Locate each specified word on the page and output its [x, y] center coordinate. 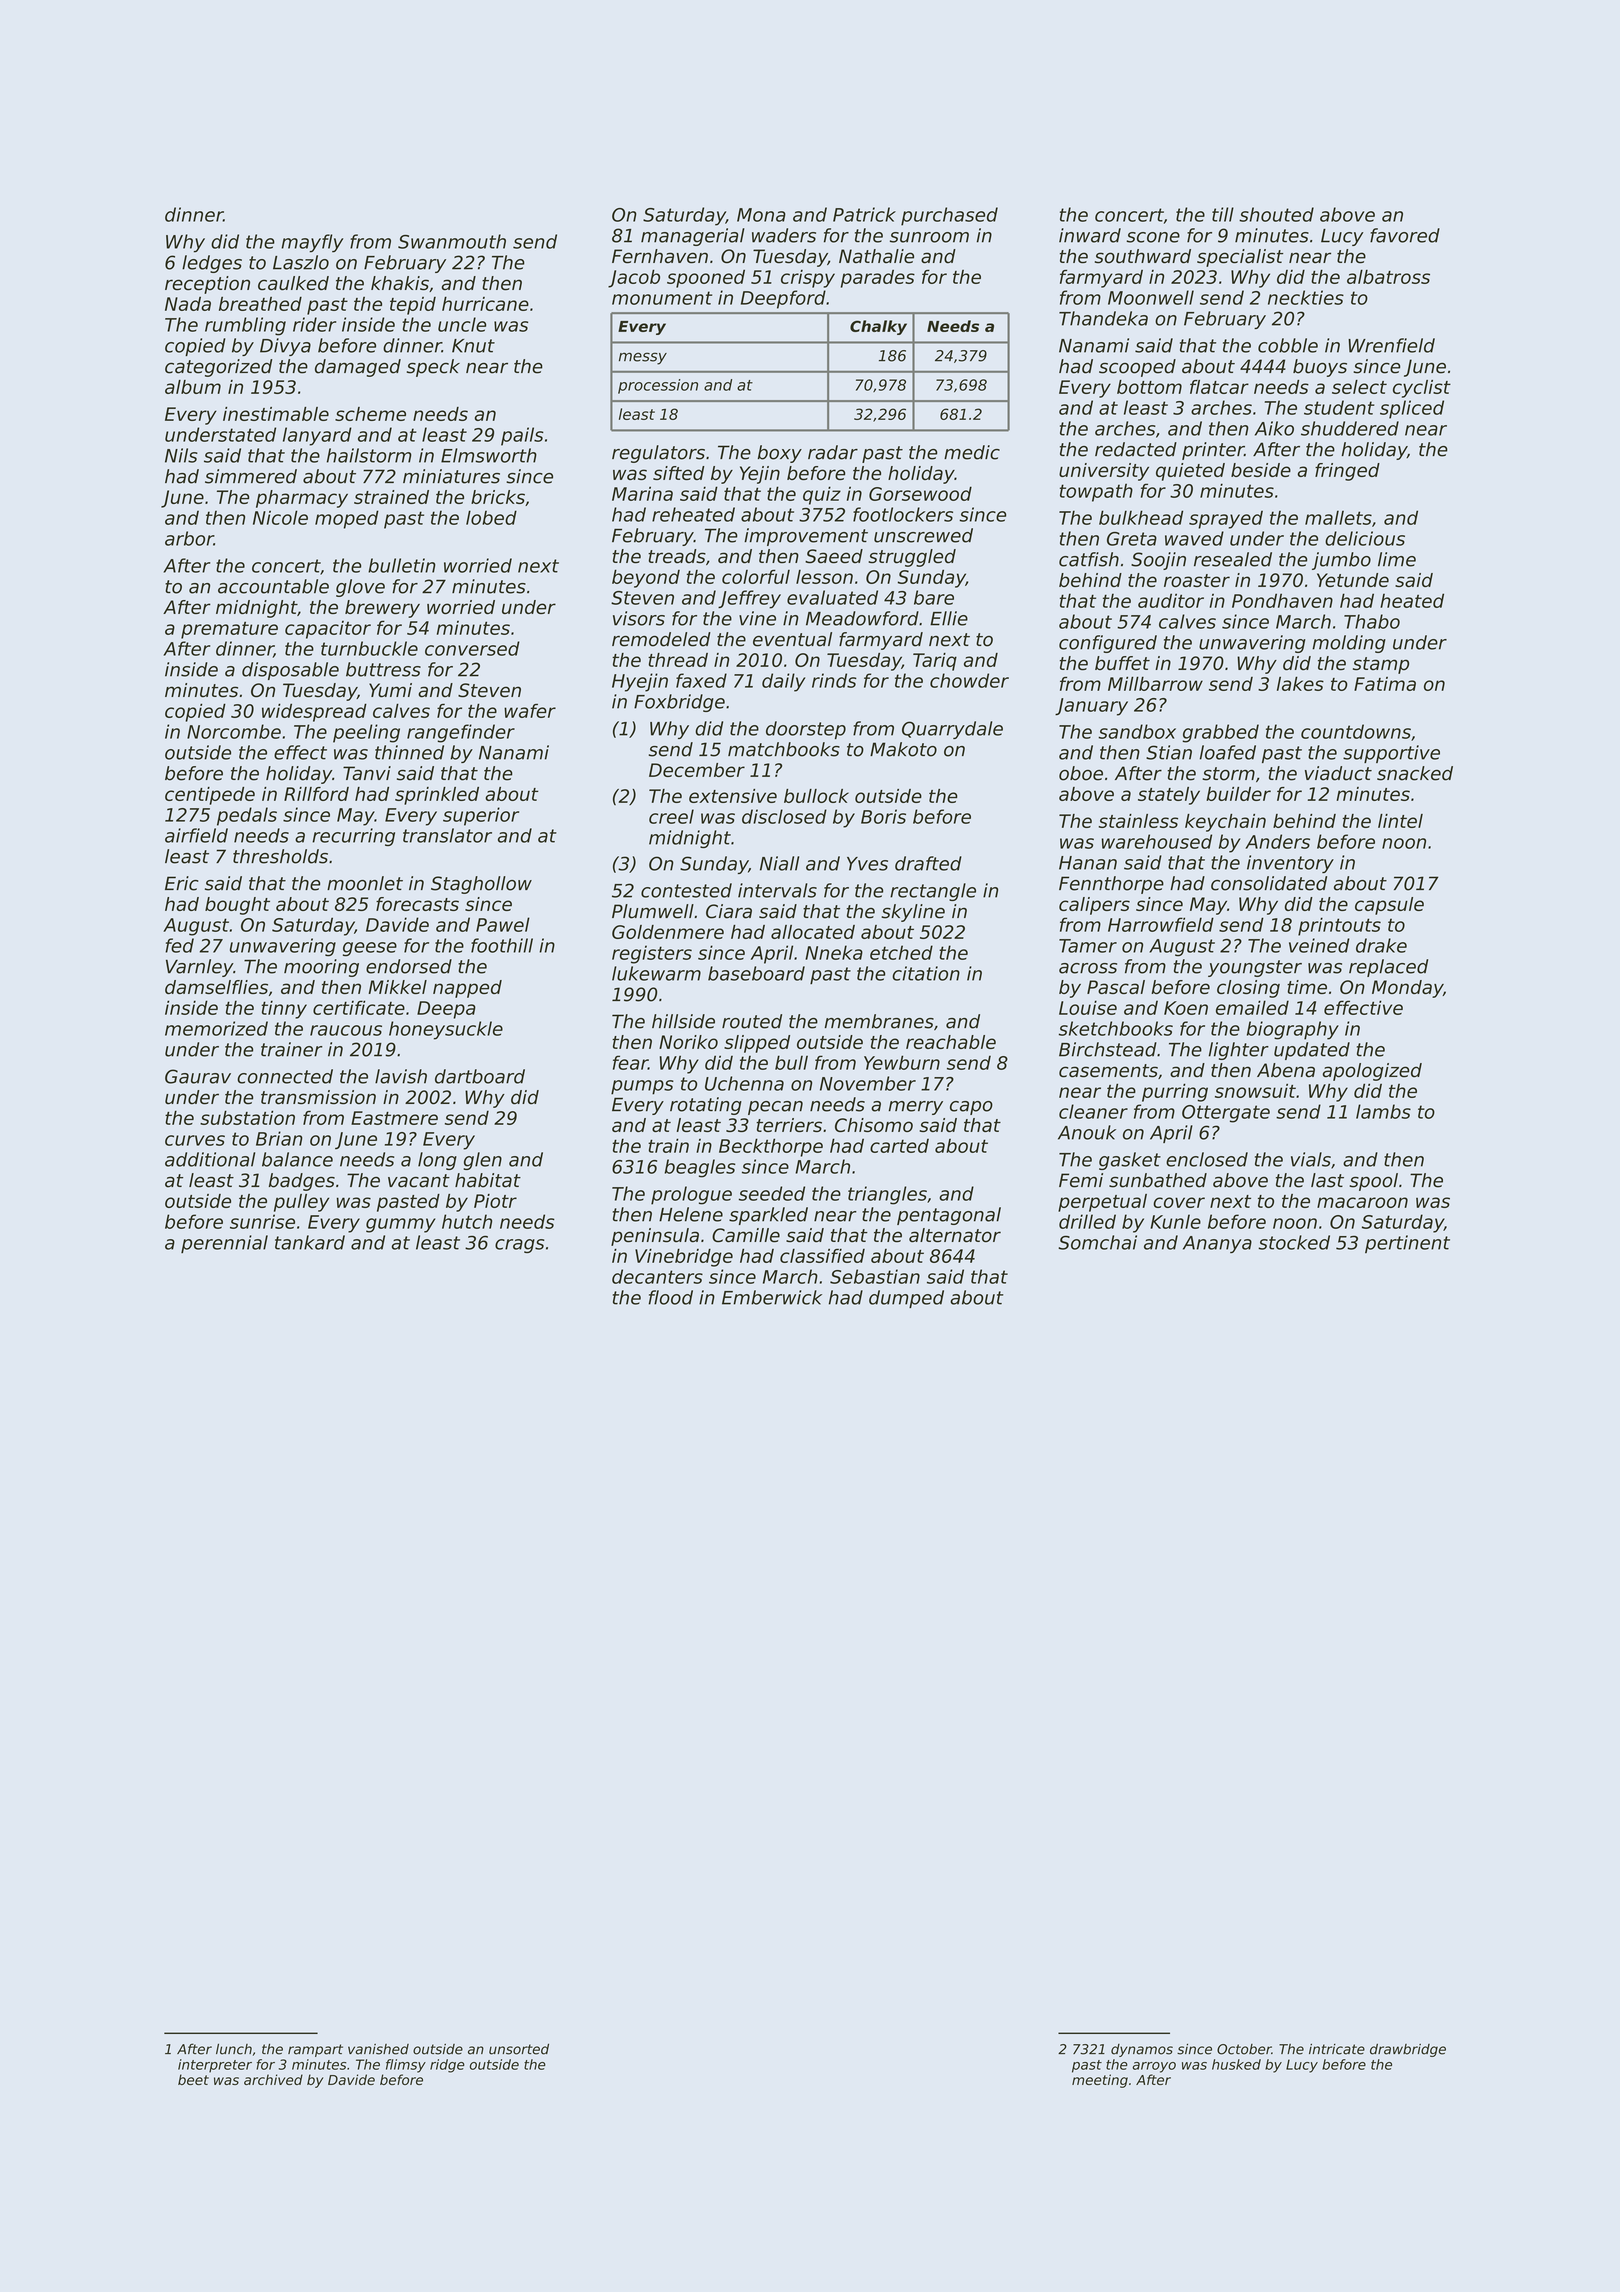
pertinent [1407, 1244]
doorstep [806, 730]
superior [481, 816]
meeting [1100, 2081]
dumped [906, 1299]
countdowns [1356, 731]
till [1223, 214]
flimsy [406, 2066]
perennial [224, 1244]
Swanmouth [452, 241]
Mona [761, 215]
